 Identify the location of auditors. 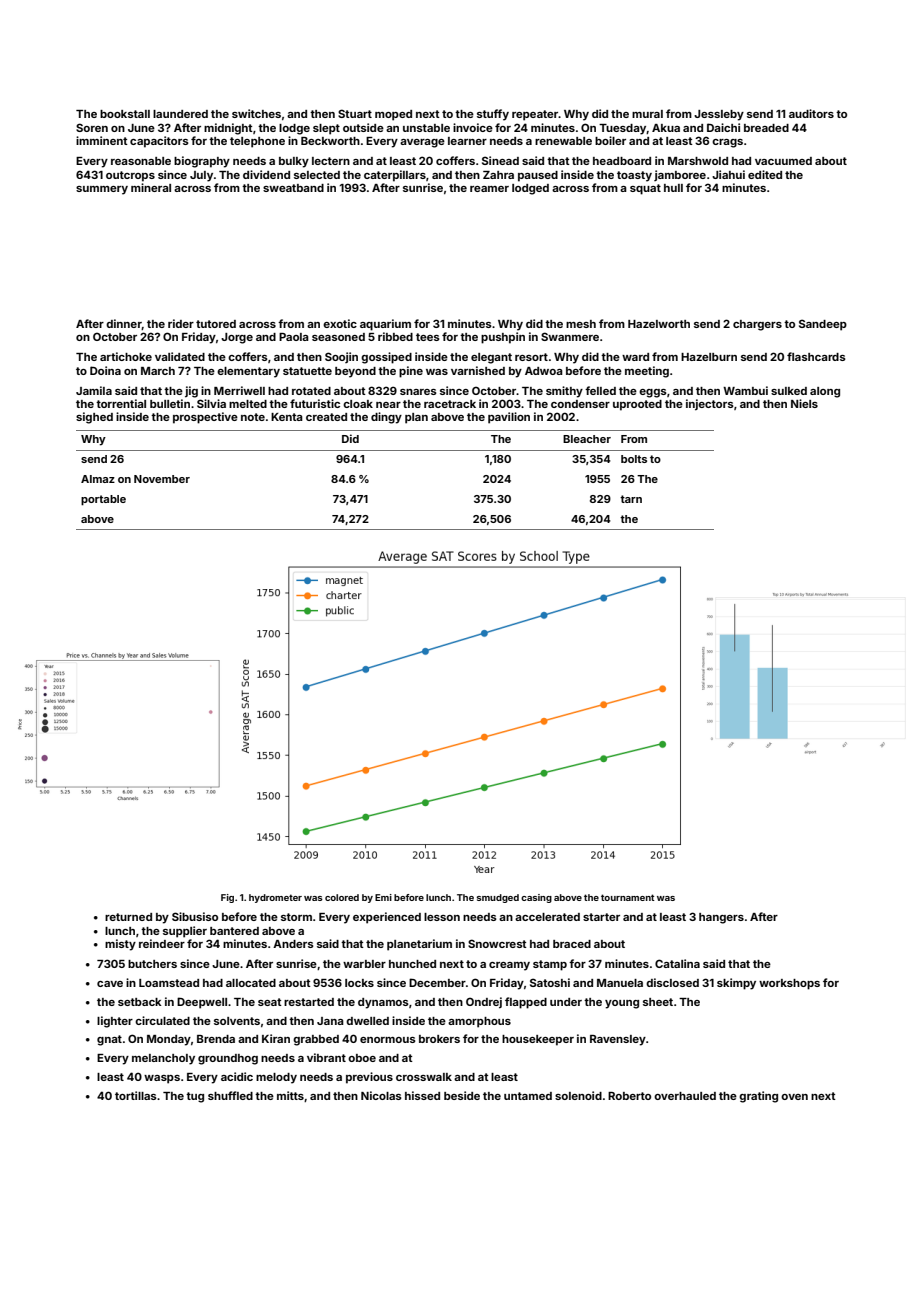
(811, 113).
